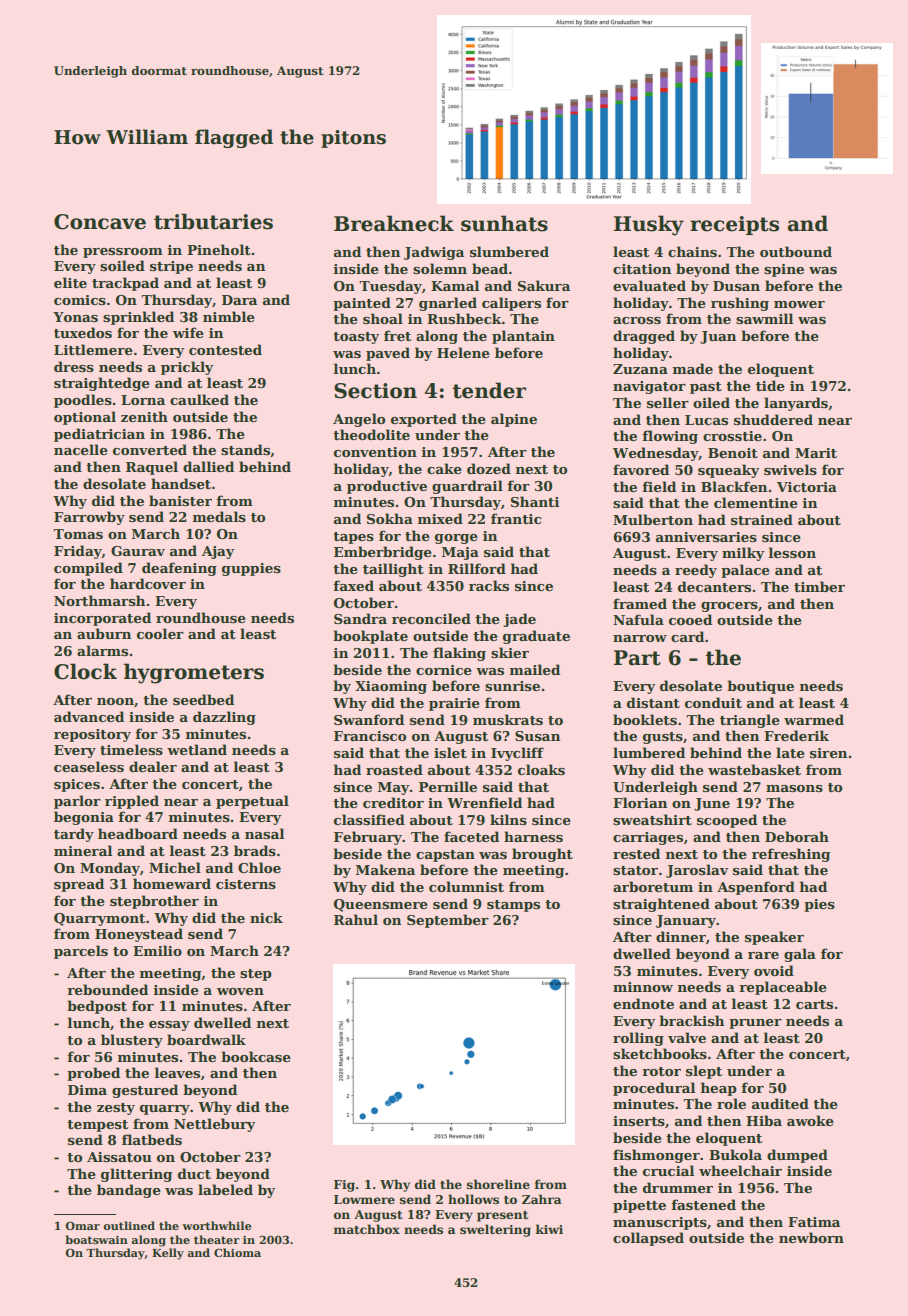 The image size is (908, 1316). Describe the element at coordinates (660, 1223) in the screenshot. I see `manuscripts` at that location.
